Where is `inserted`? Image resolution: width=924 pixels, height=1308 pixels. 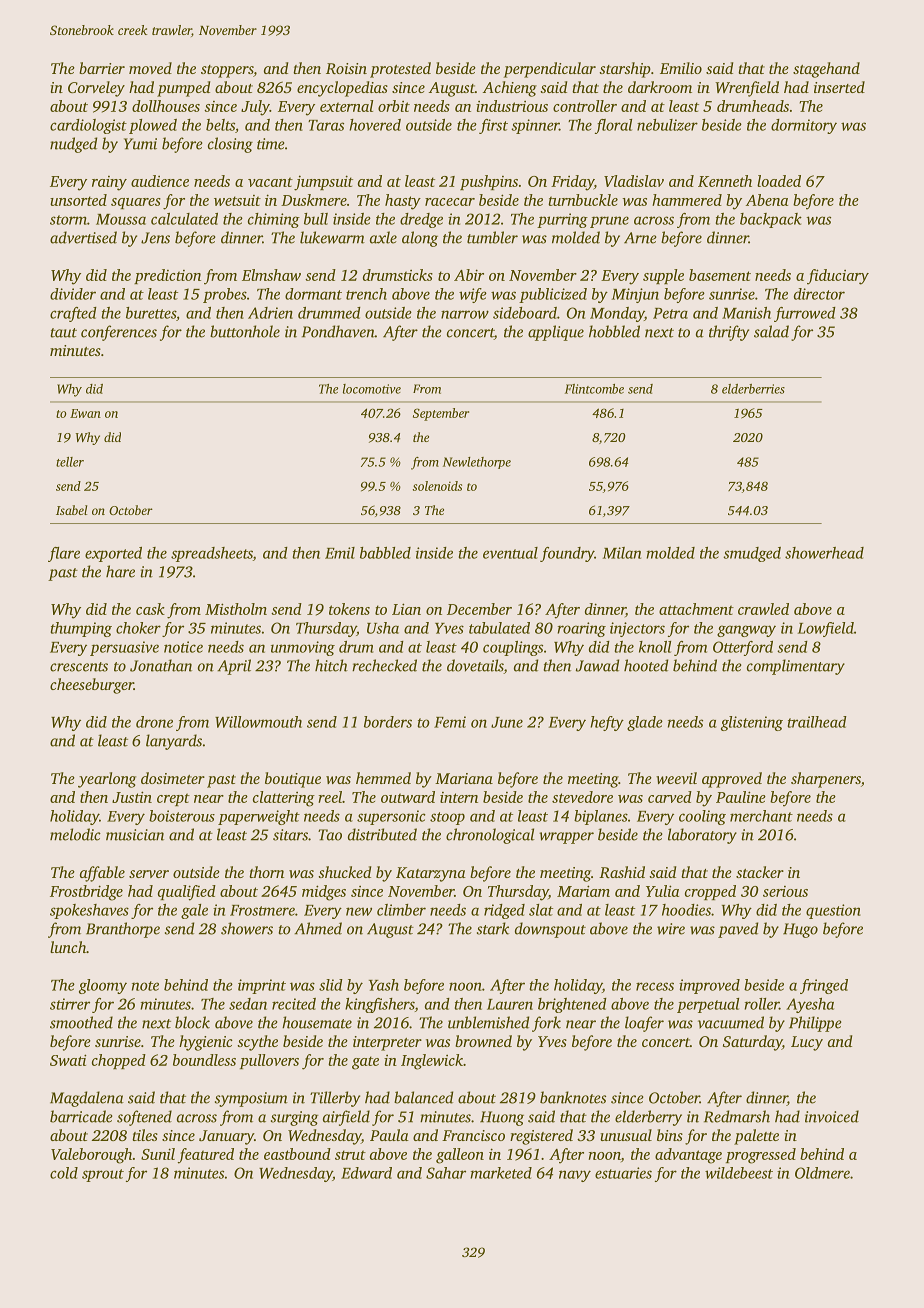 inserted is located at coordinates (839, 87).
